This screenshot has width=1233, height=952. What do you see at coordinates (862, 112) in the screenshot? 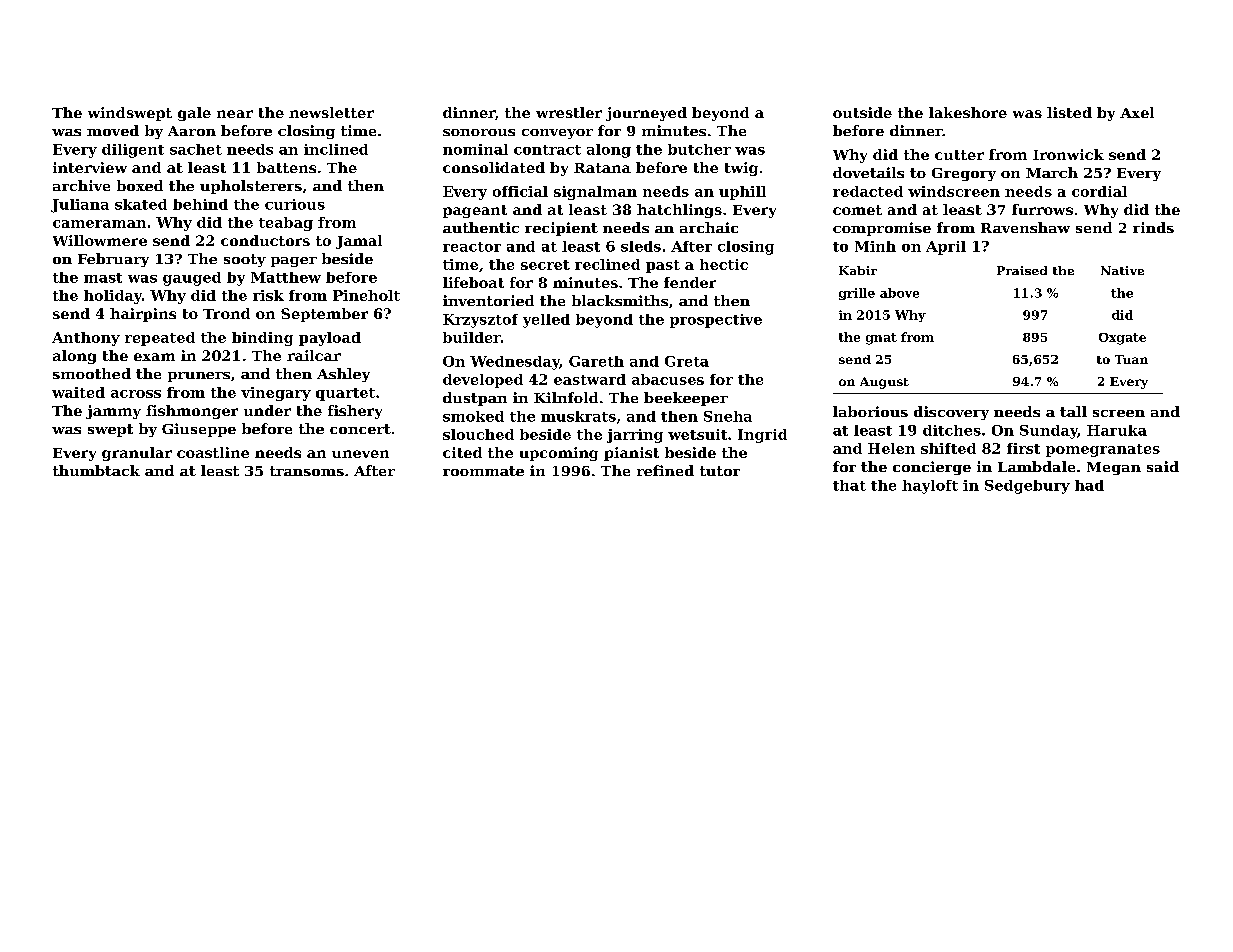
I see `outside` at bounding box center [862, 112].
